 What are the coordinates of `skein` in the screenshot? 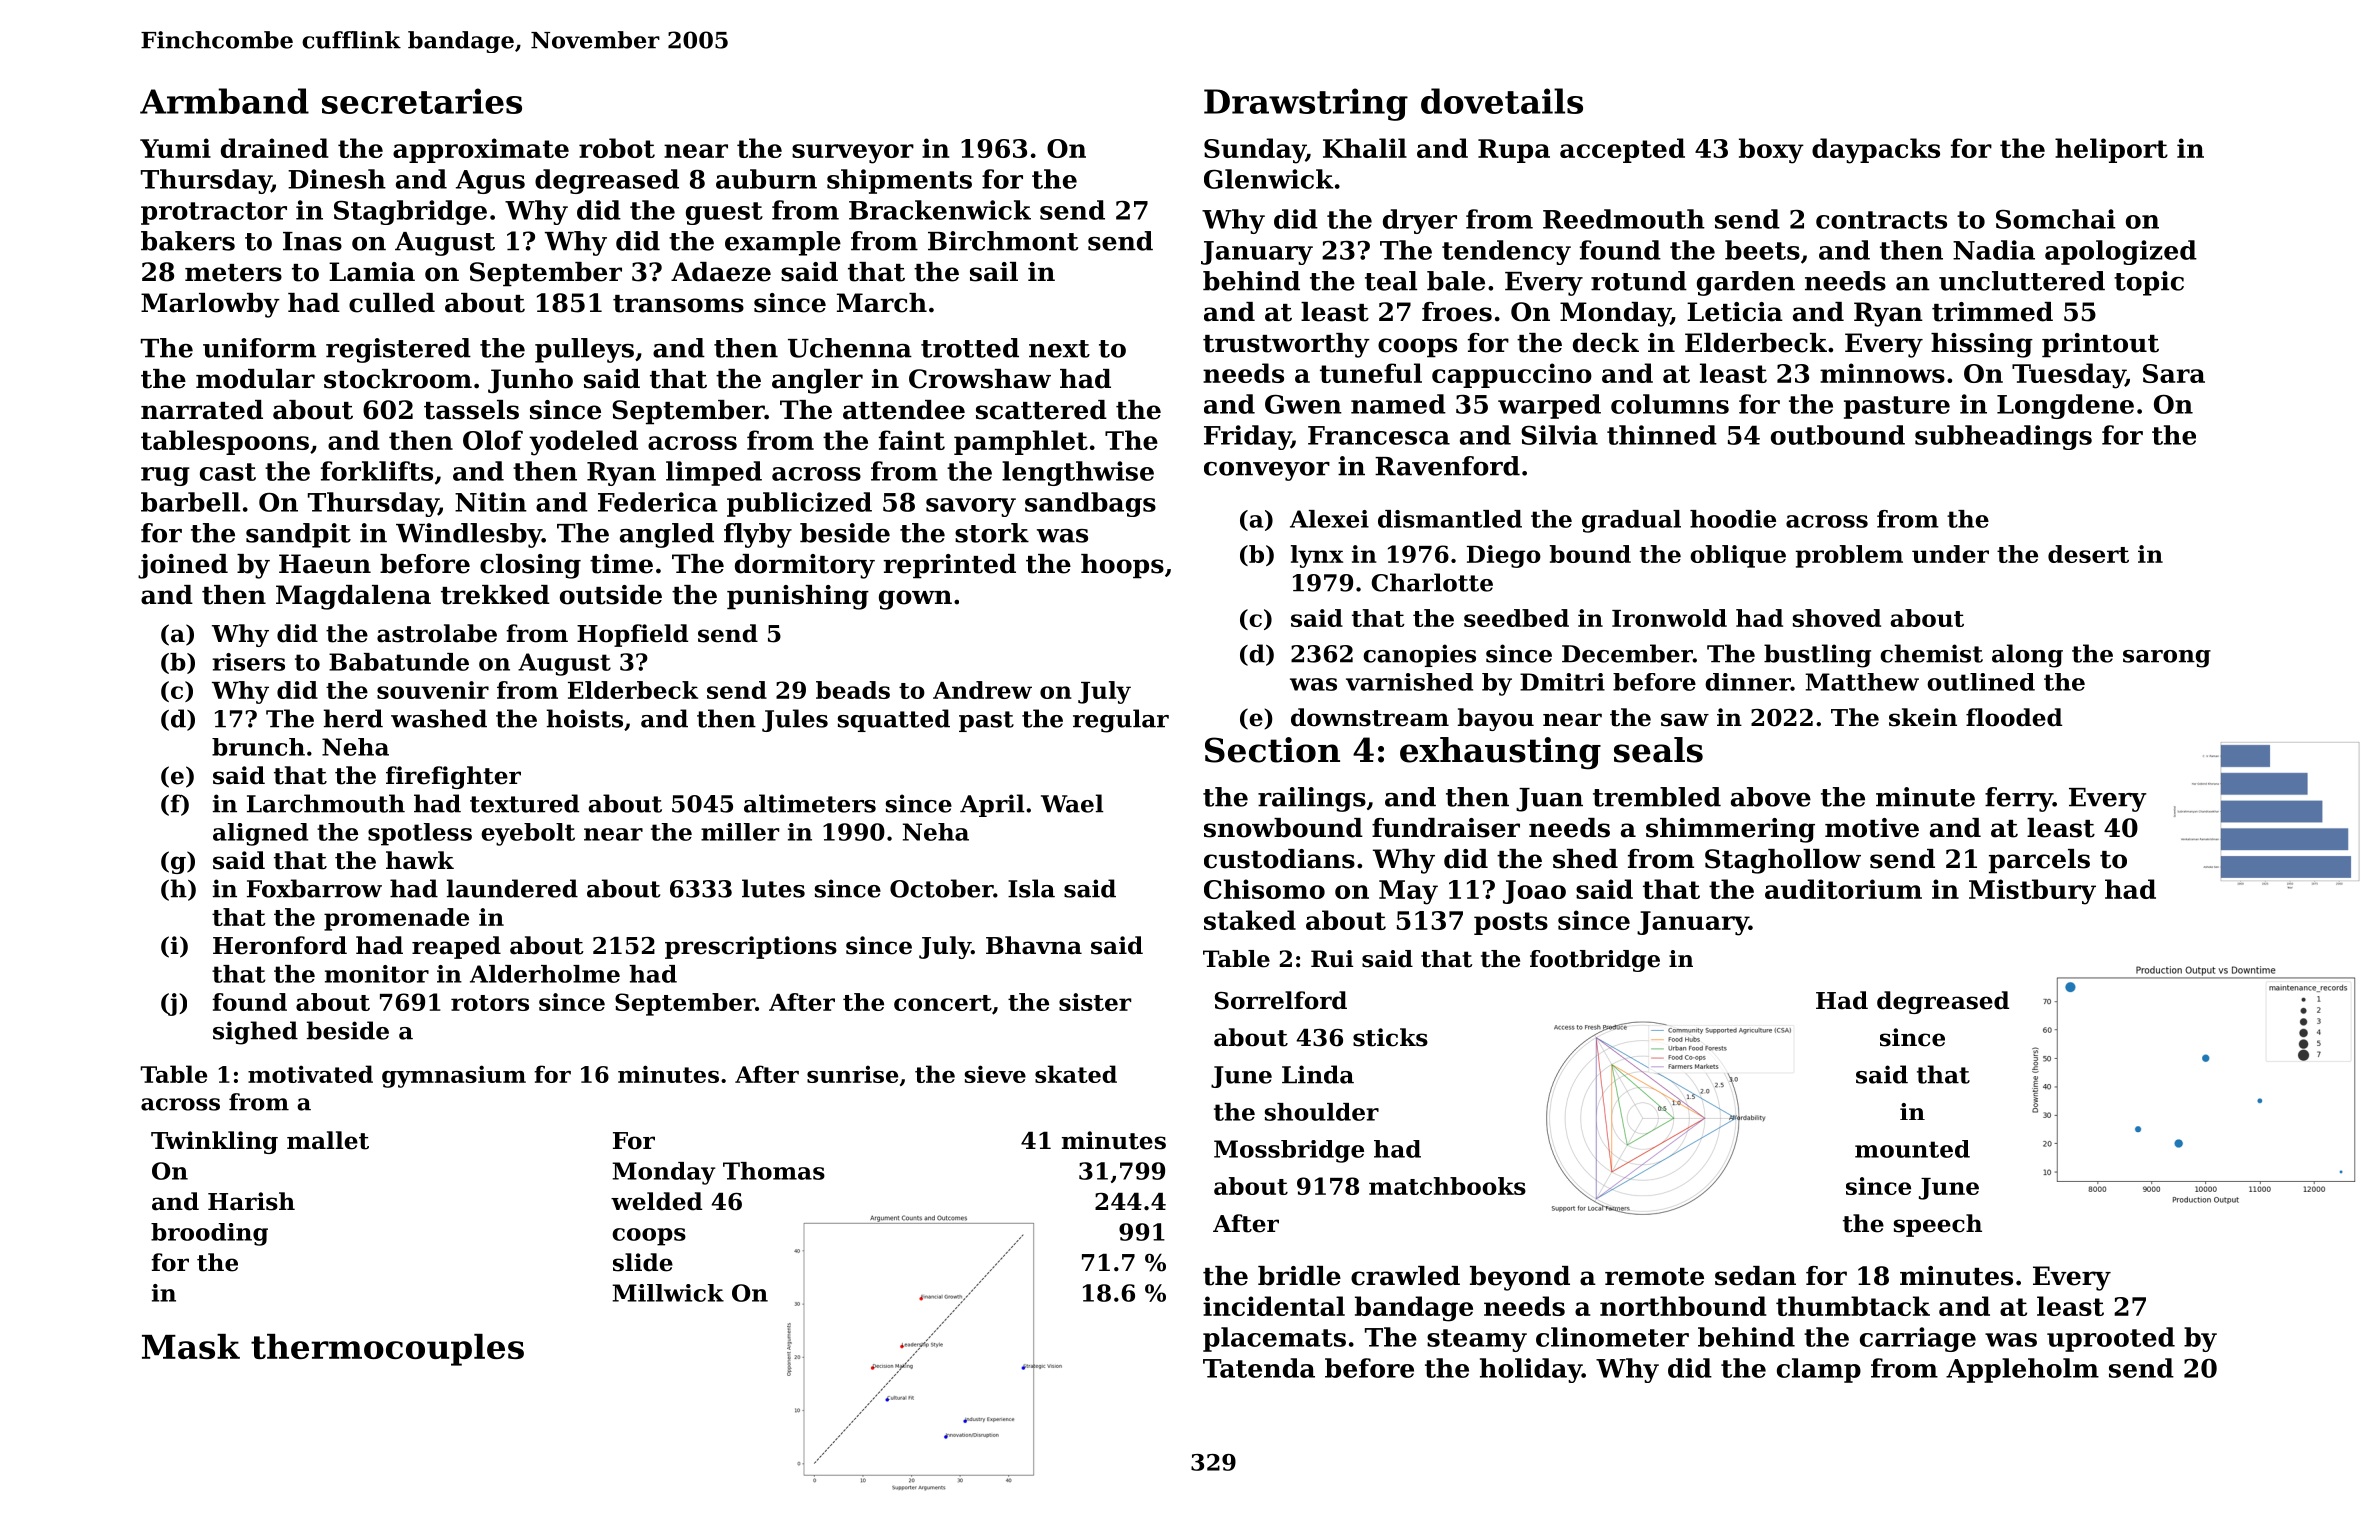 It's located at (1923, 717).
